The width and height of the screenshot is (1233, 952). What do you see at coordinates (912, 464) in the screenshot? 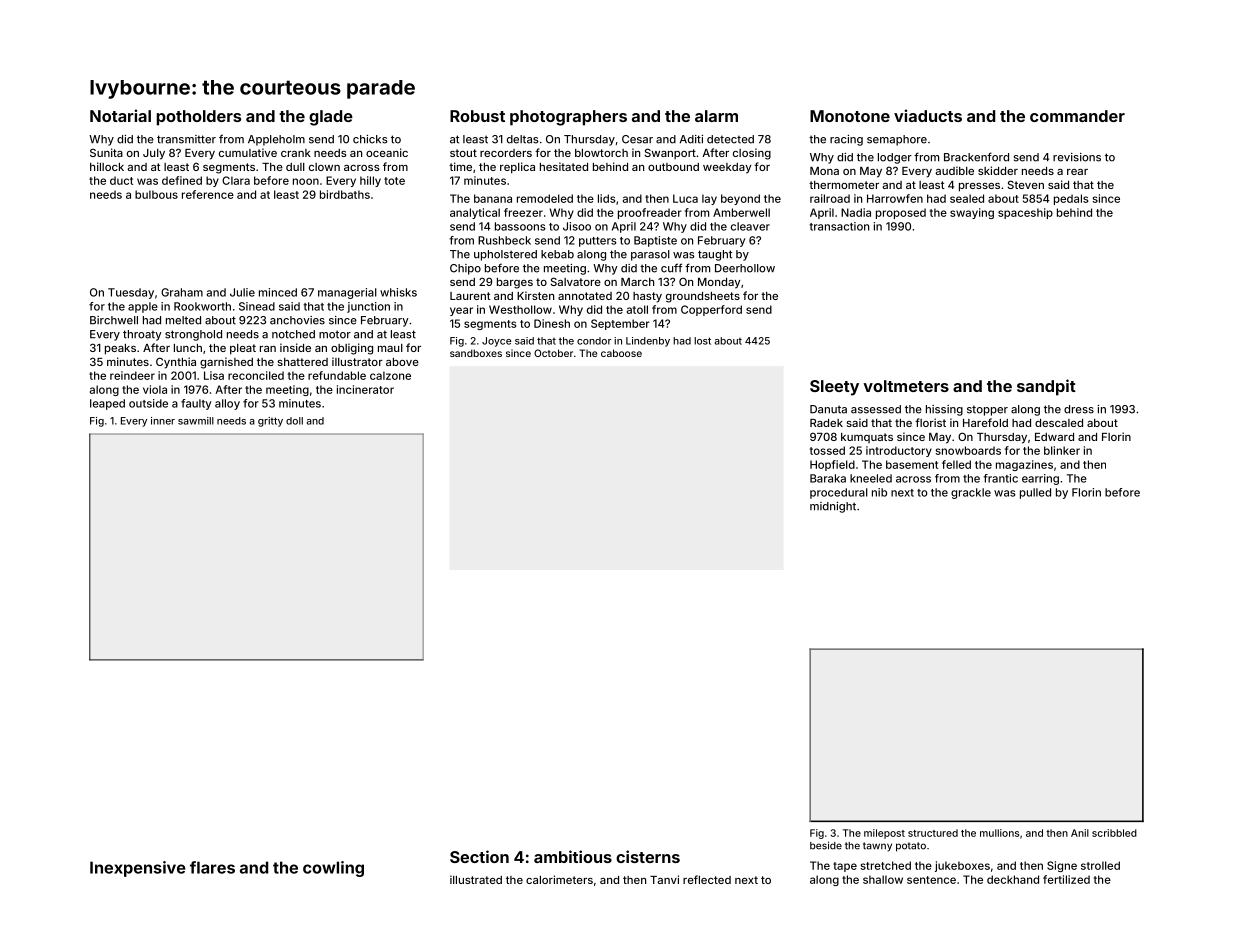
I see `basement` at bounding box center [912, 464].
